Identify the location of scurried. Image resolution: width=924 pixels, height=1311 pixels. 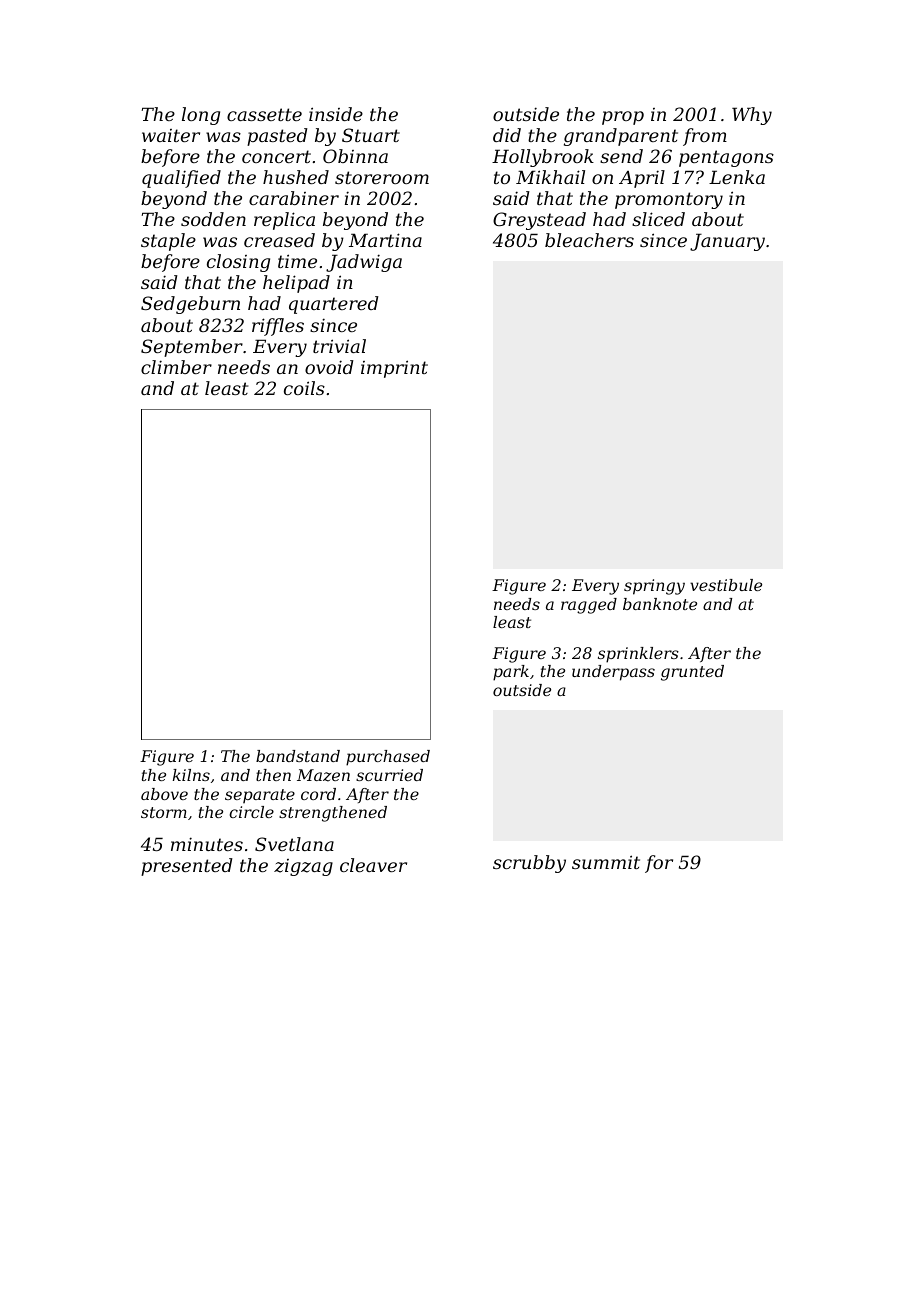
(389, 775).
